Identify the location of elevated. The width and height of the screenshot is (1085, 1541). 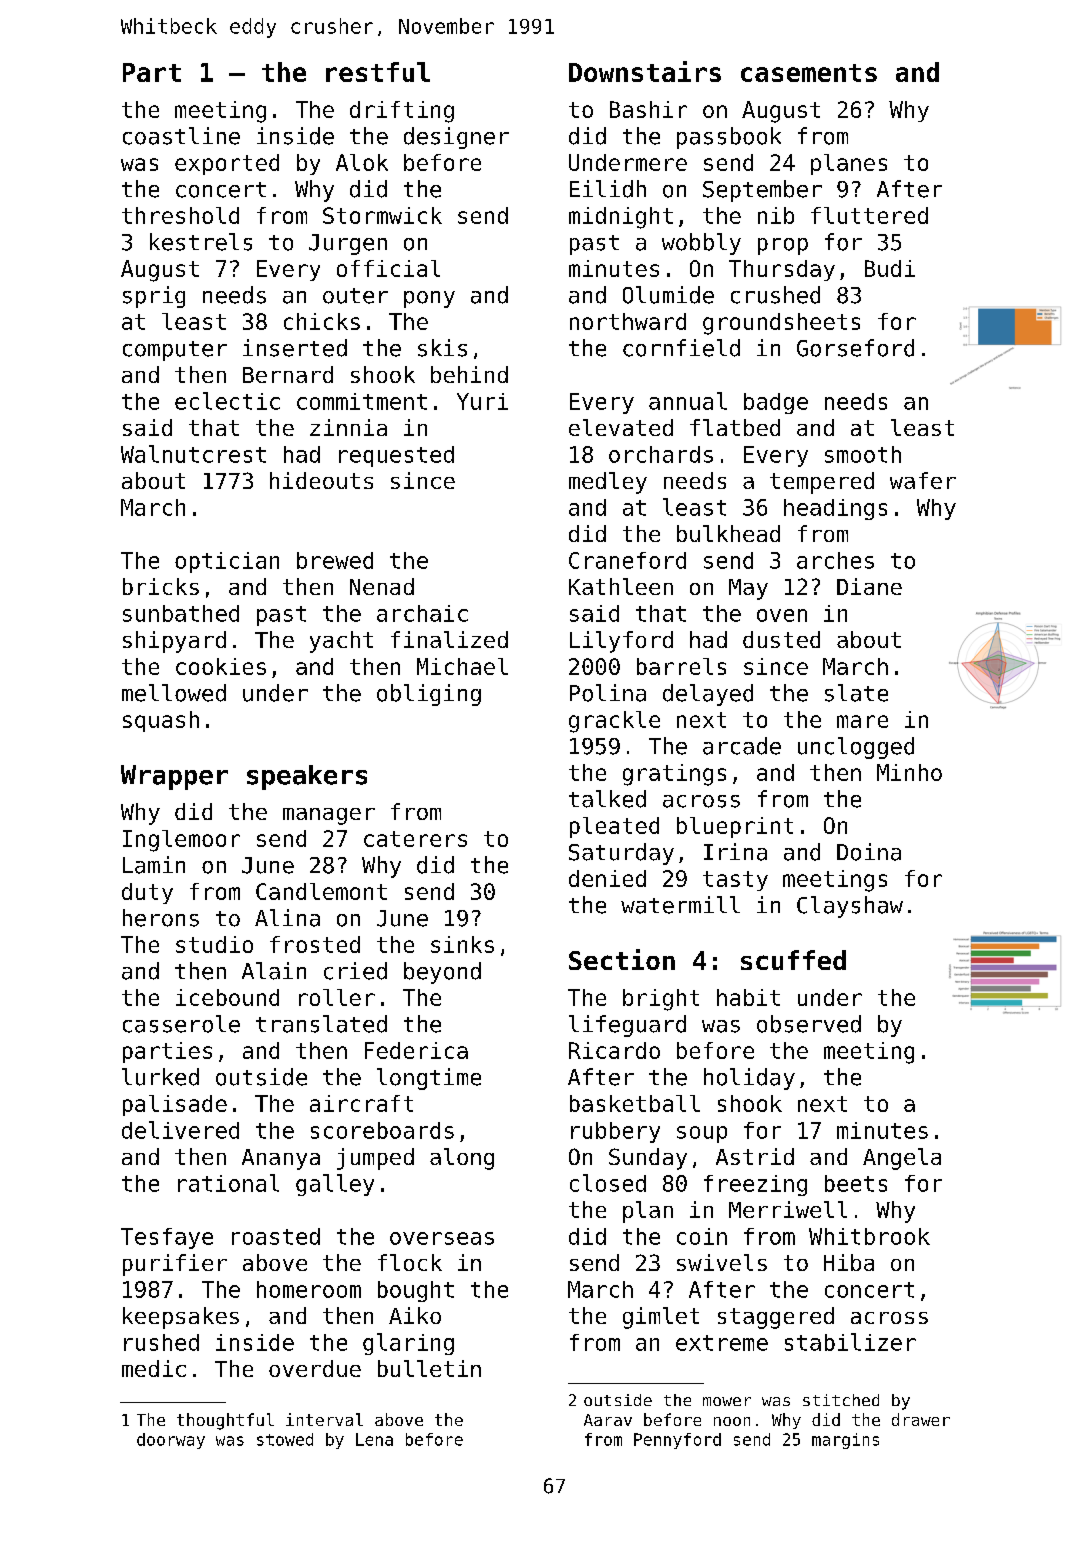
(621, 427).
